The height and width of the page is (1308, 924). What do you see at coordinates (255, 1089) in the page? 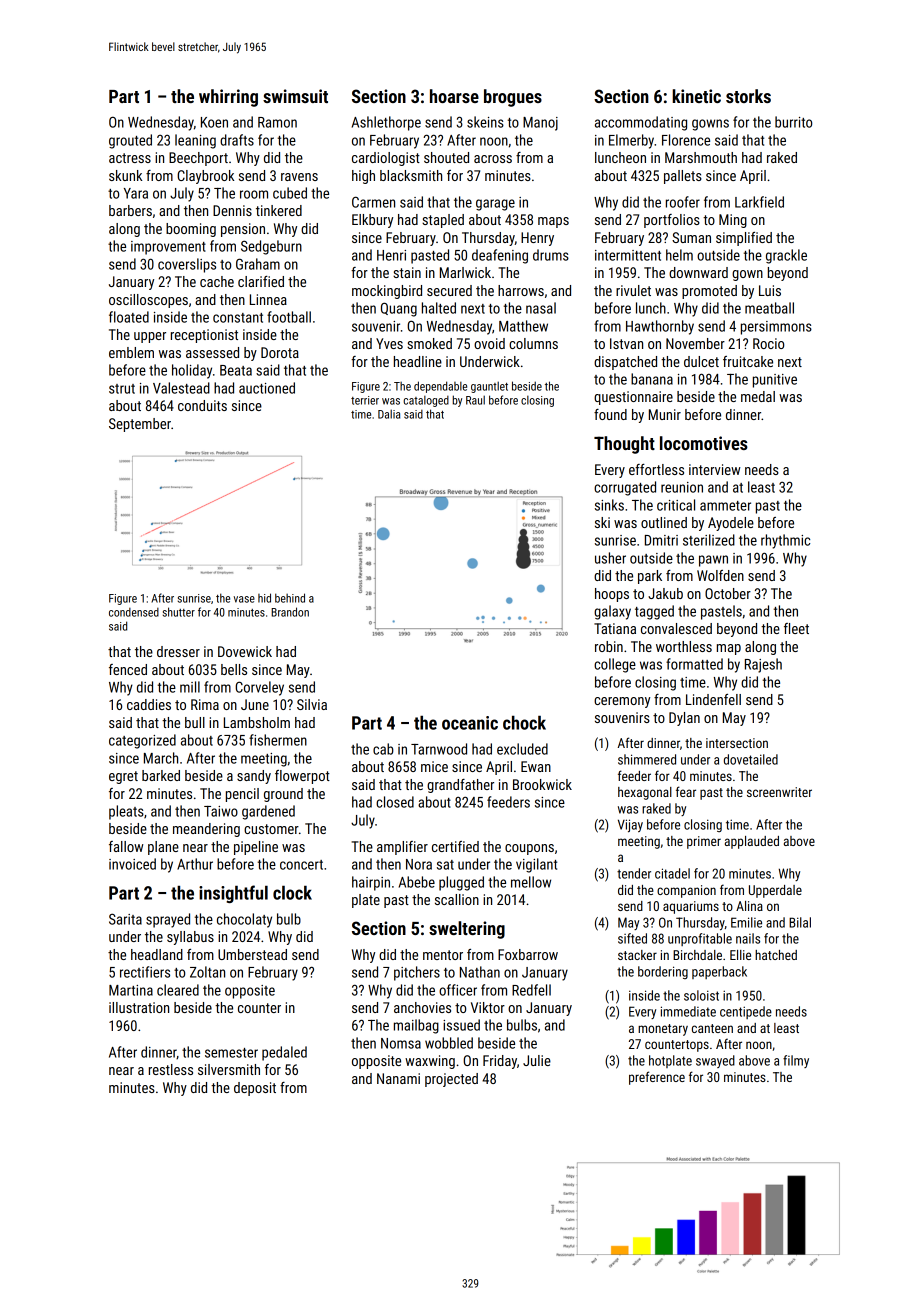
I see `deposit` at bounding box center [255, 1089].
